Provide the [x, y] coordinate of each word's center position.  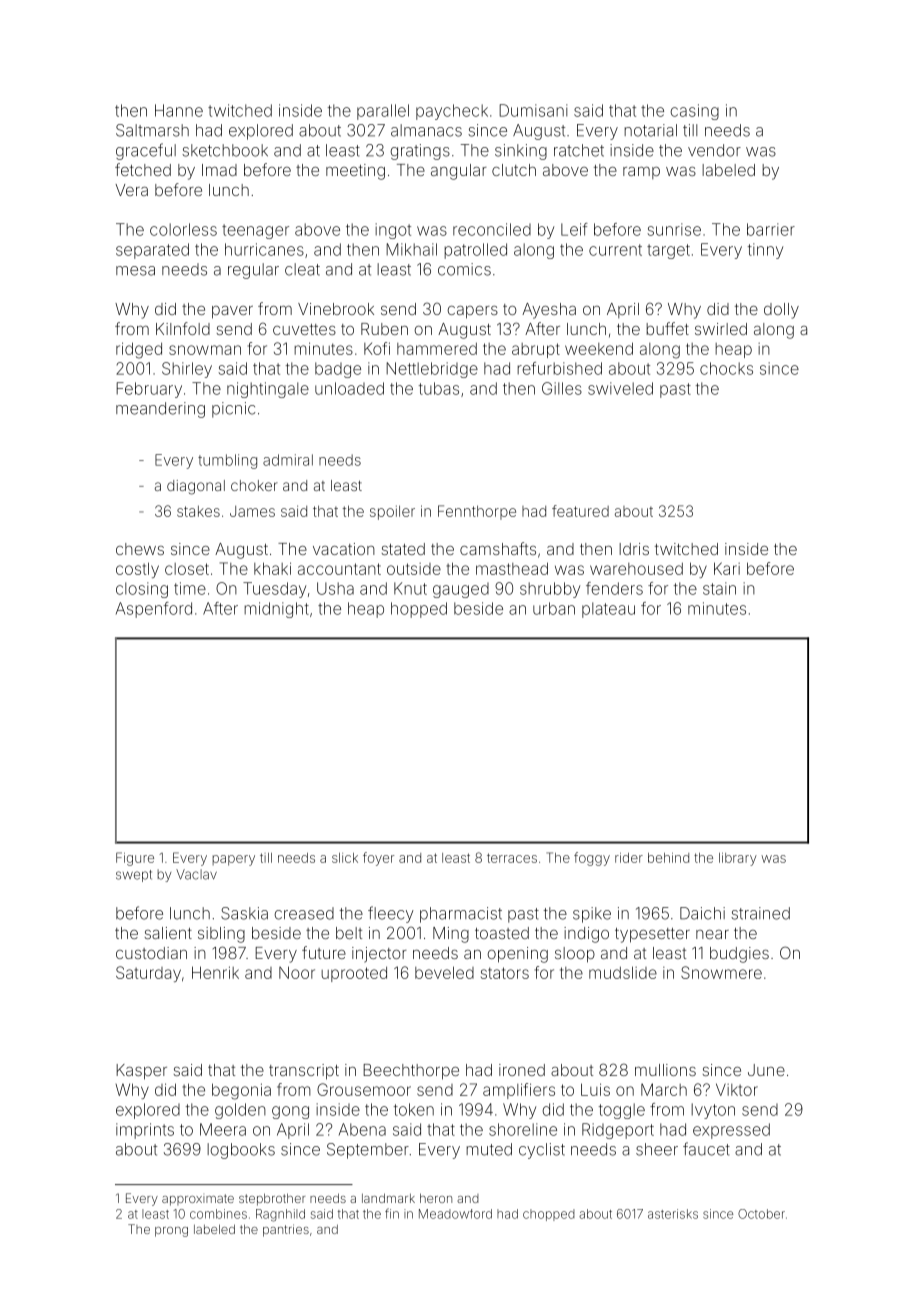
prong [171, 1232]
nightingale [268, 390]
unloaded [349, 388]
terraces [512, 858]
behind [668, 858]
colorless [183, 229]
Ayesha [549, 311]
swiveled [620, 388]
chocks [726, 368]
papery [233, 860]
